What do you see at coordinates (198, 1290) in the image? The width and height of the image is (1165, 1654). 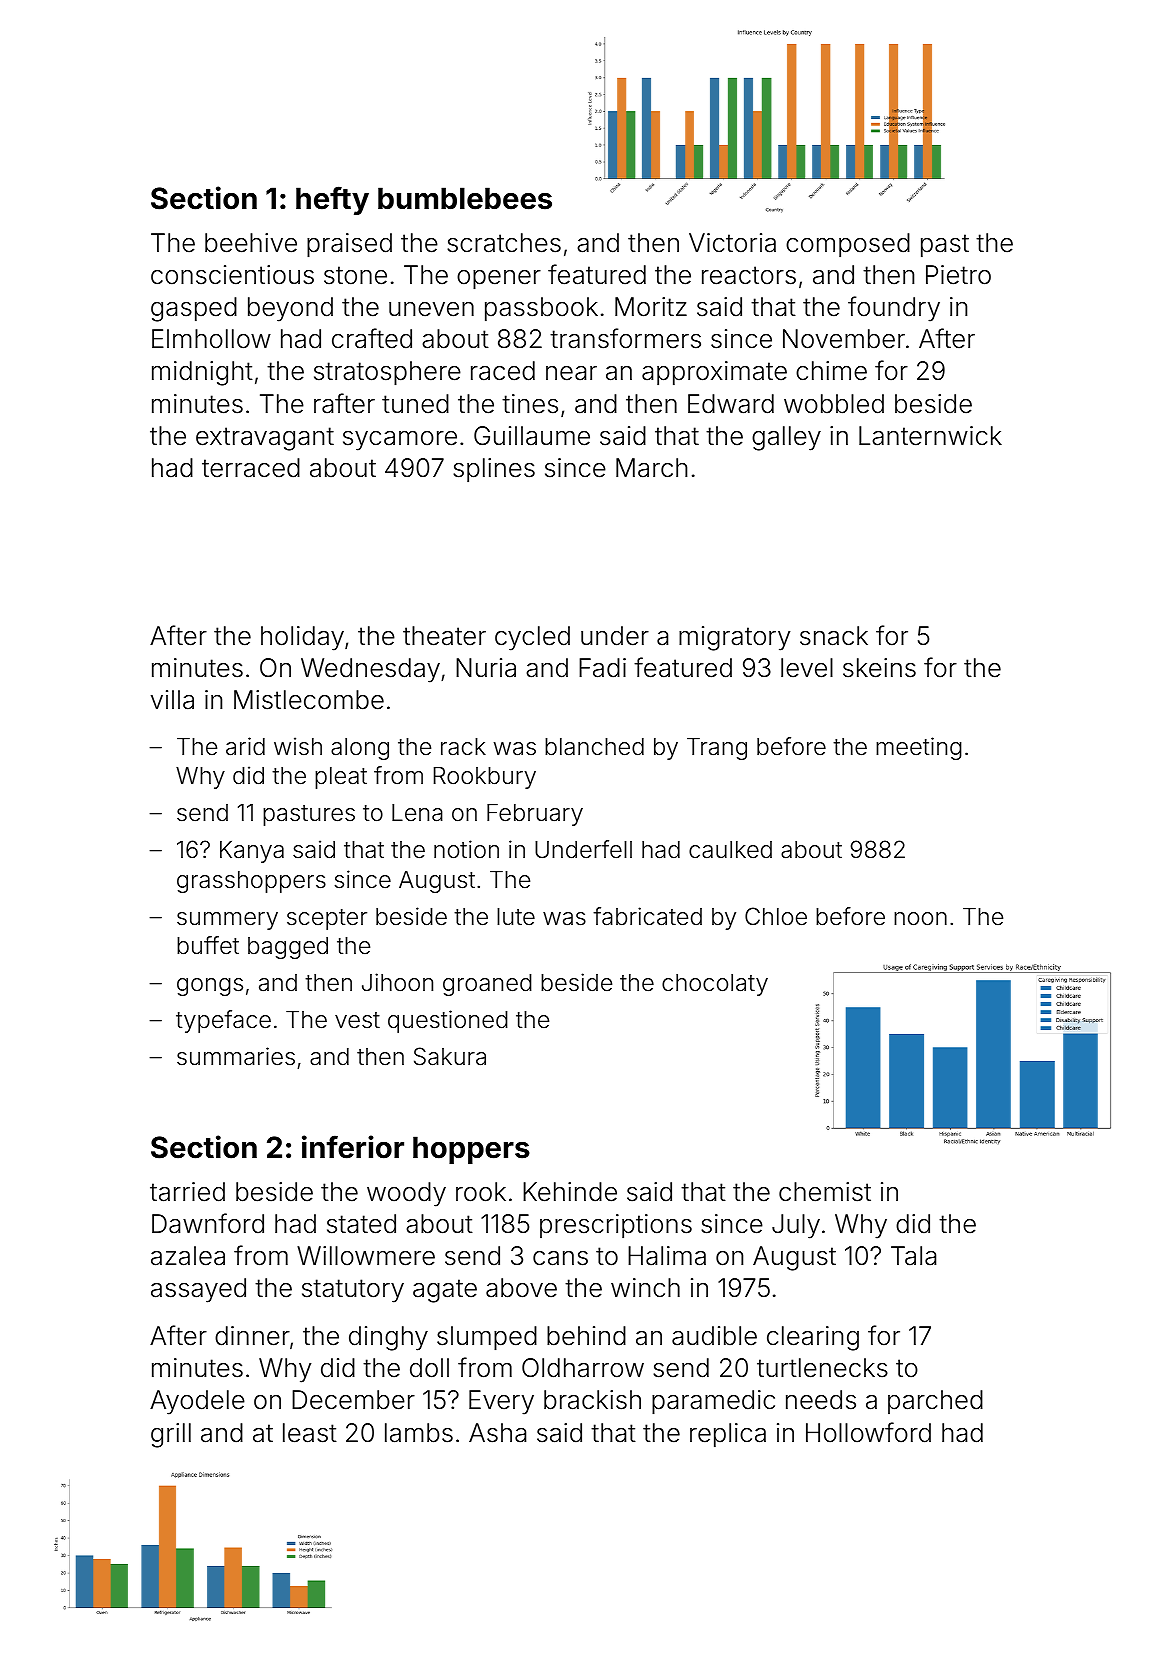 I see `assayed` at bounding box center [198, 1290].
